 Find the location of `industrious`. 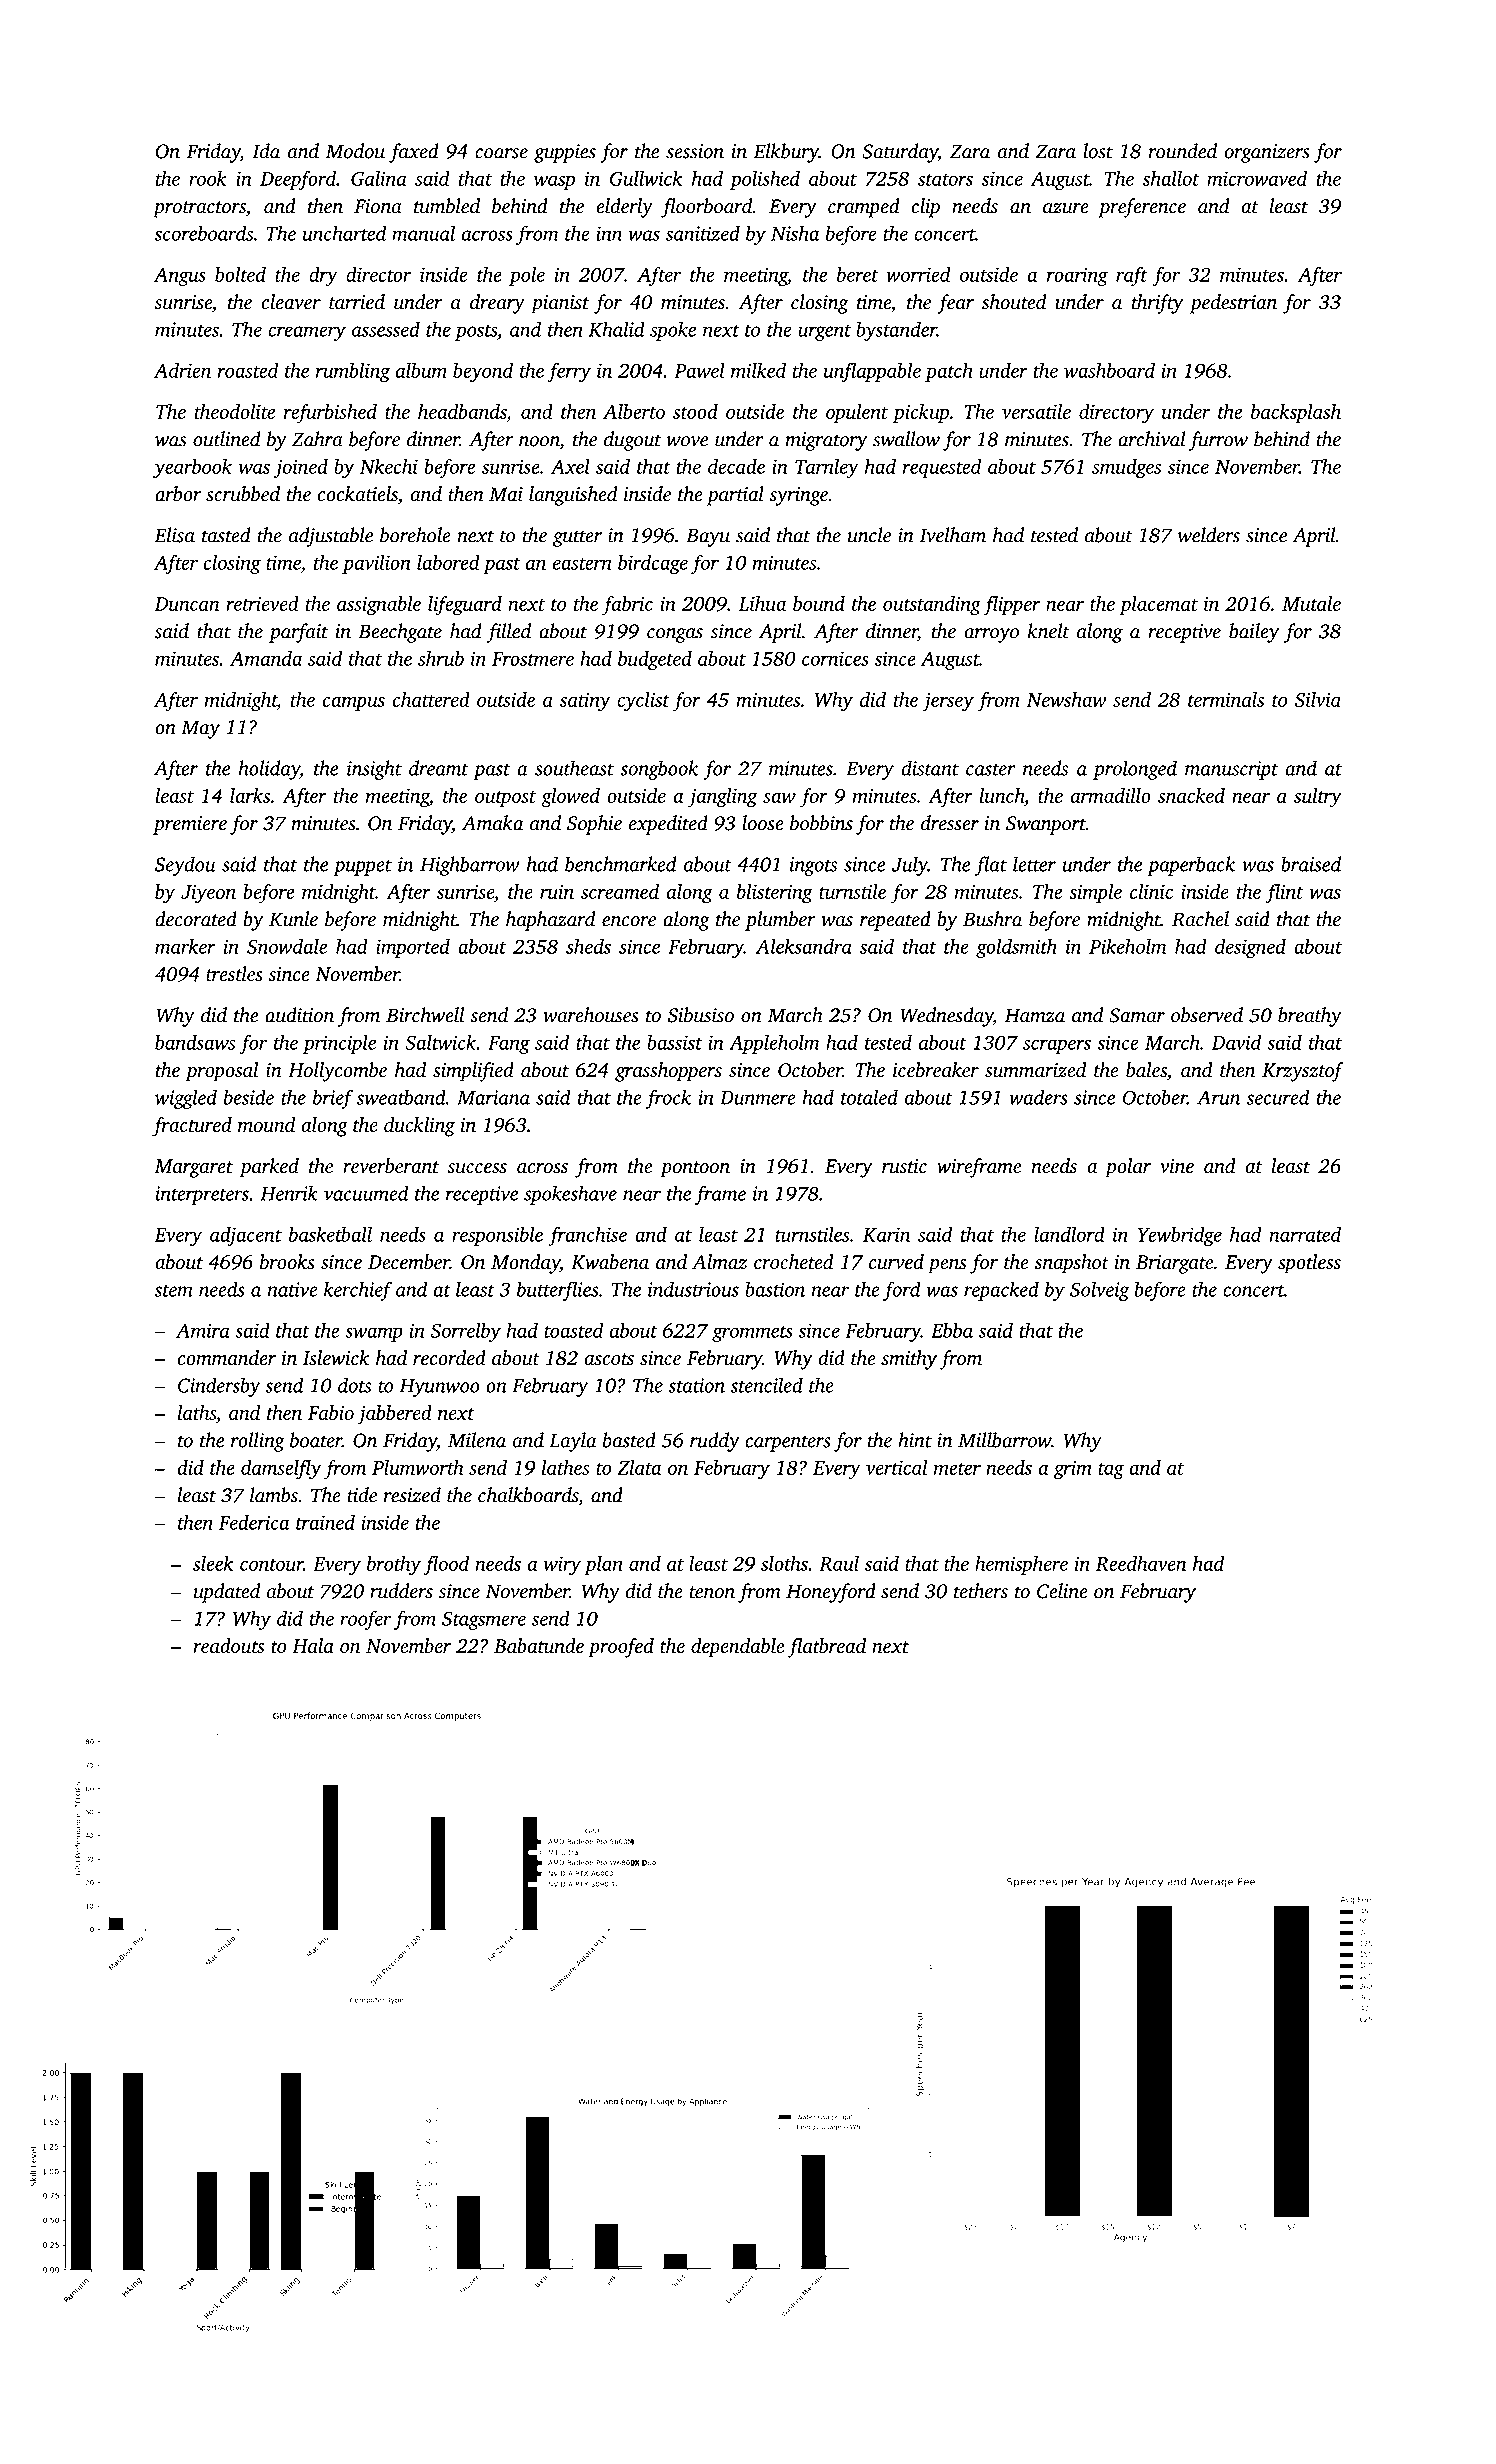

industrious is located at coordinates (693, 1289).
